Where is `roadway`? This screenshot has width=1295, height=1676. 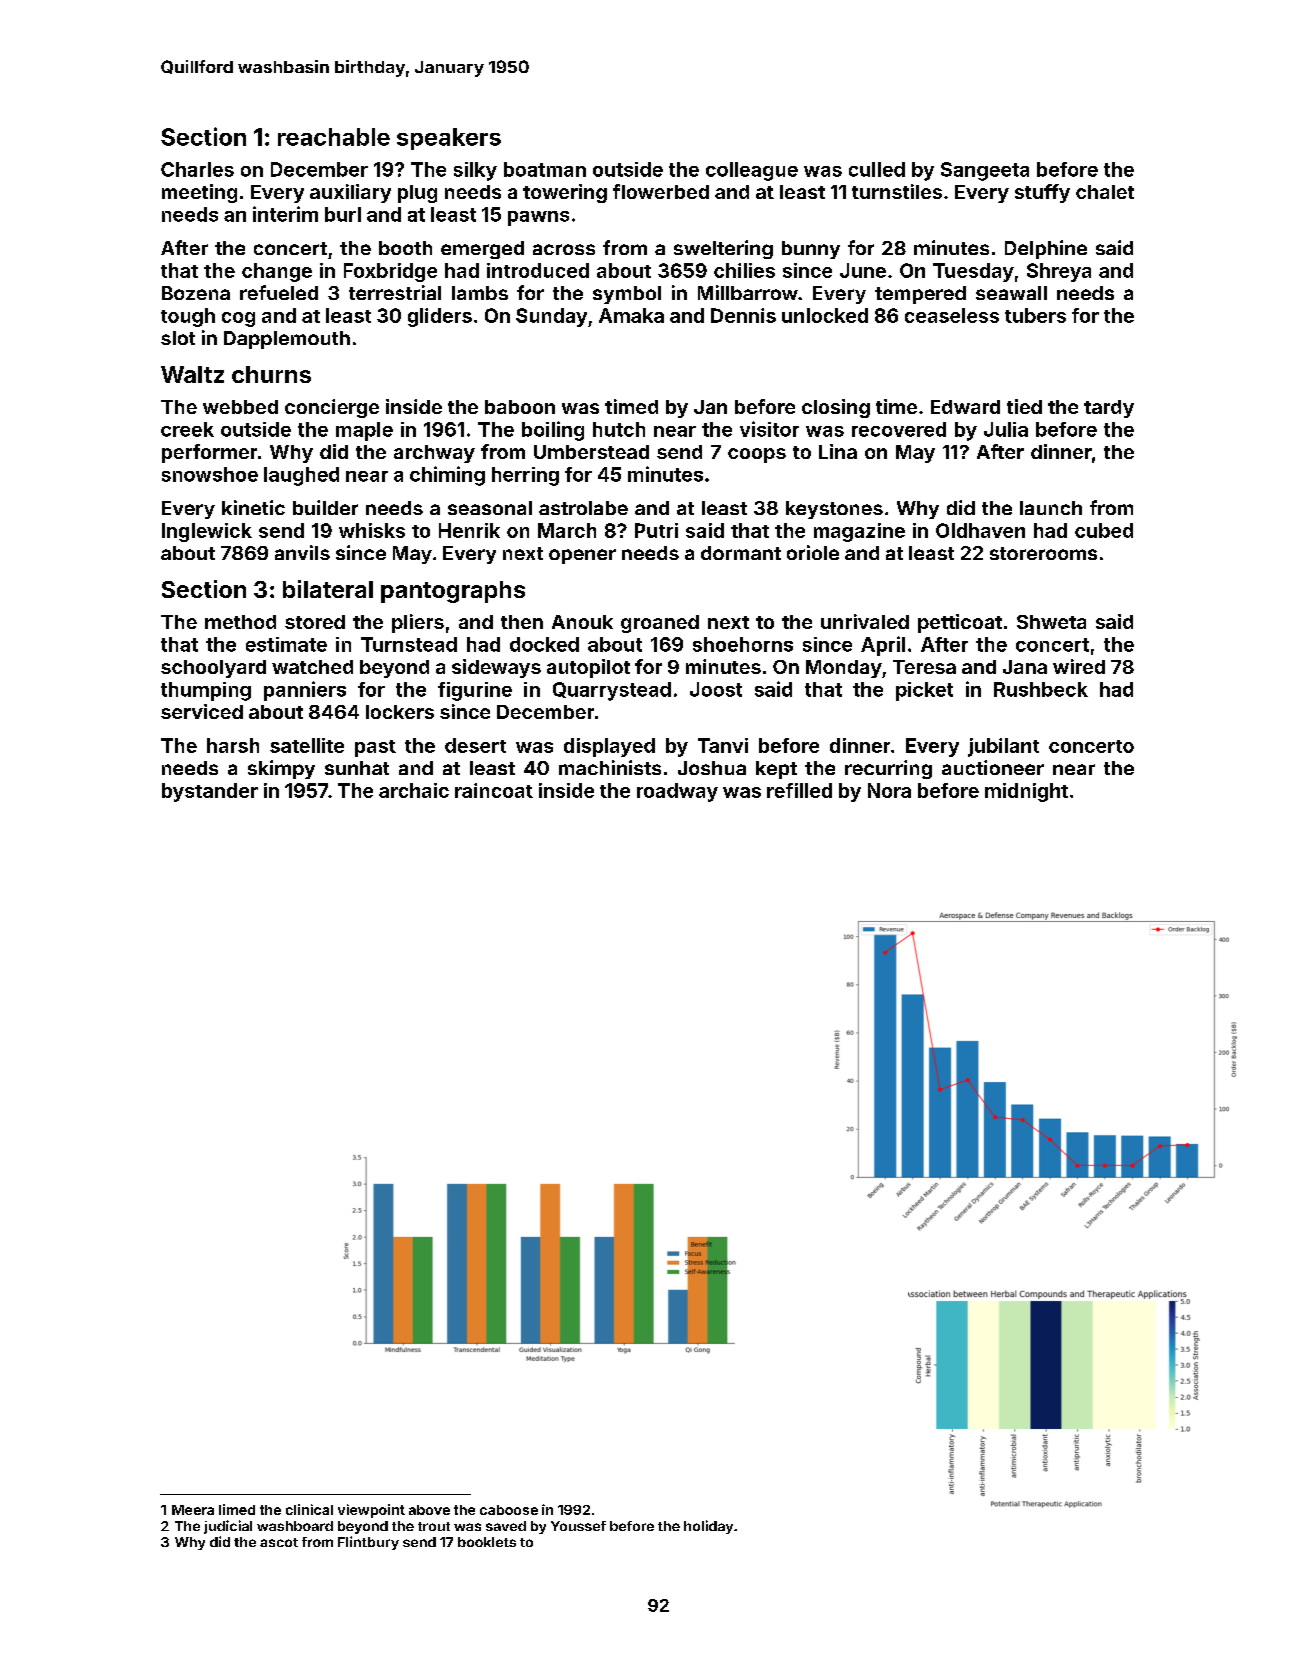 roadway is located at coordinates (677, 792).
